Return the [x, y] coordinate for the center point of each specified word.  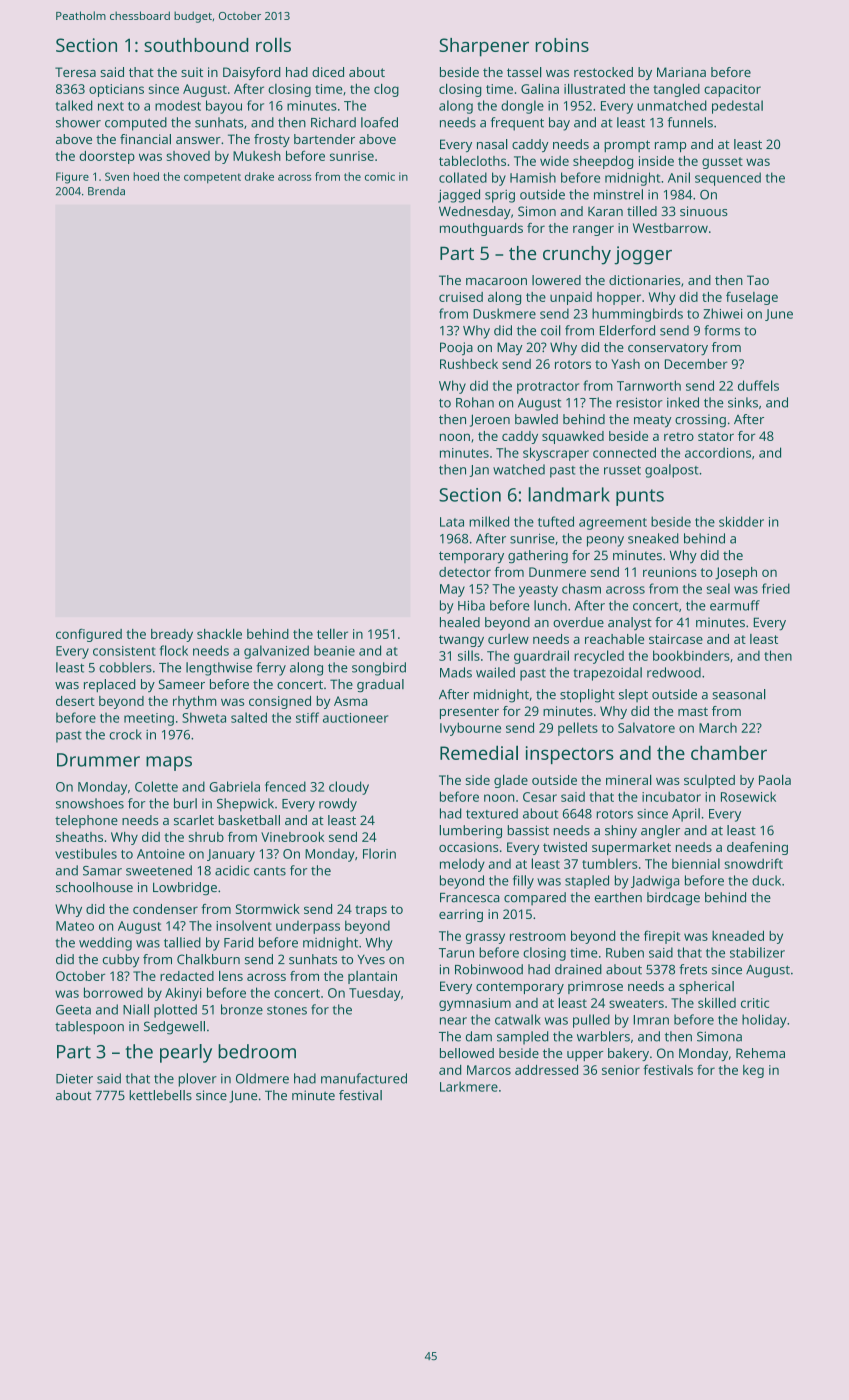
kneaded [738, 935]
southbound [196, 45]
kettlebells [160, 1095]
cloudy [349, 788]
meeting [149, 719]
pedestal [737, 107]
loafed [379, 122]
